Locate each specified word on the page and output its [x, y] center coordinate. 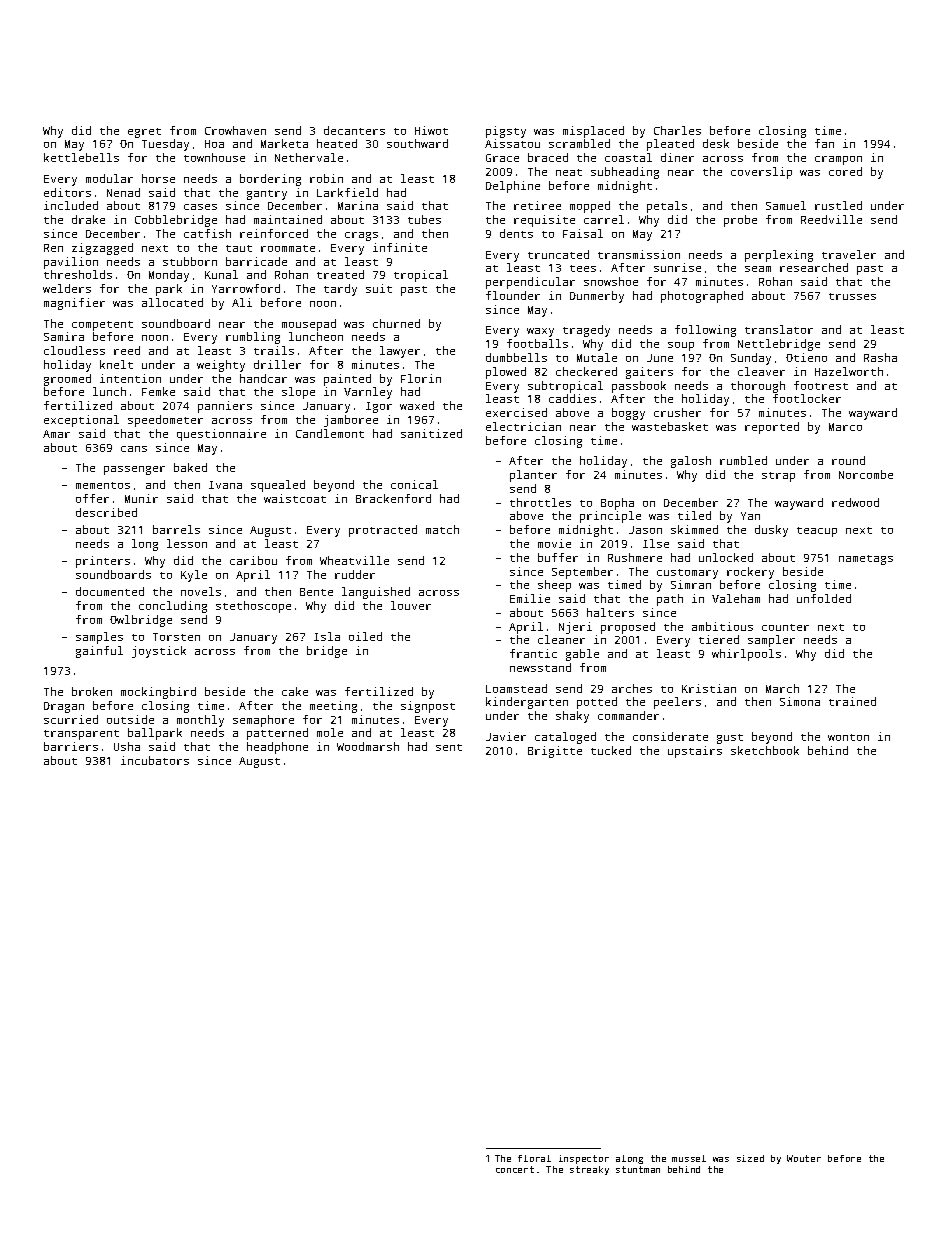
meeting [333, 707]
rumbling [253, 338]
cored [845, 171]
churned [396, 323]
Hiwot [431, 130]
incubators [155, 760]
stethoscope [253, 607]
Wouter [804, 1158]
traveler [849, 254]
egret [144, 133]
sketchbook [765, 750]
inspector [584, 1159]
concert [515, 1169]
